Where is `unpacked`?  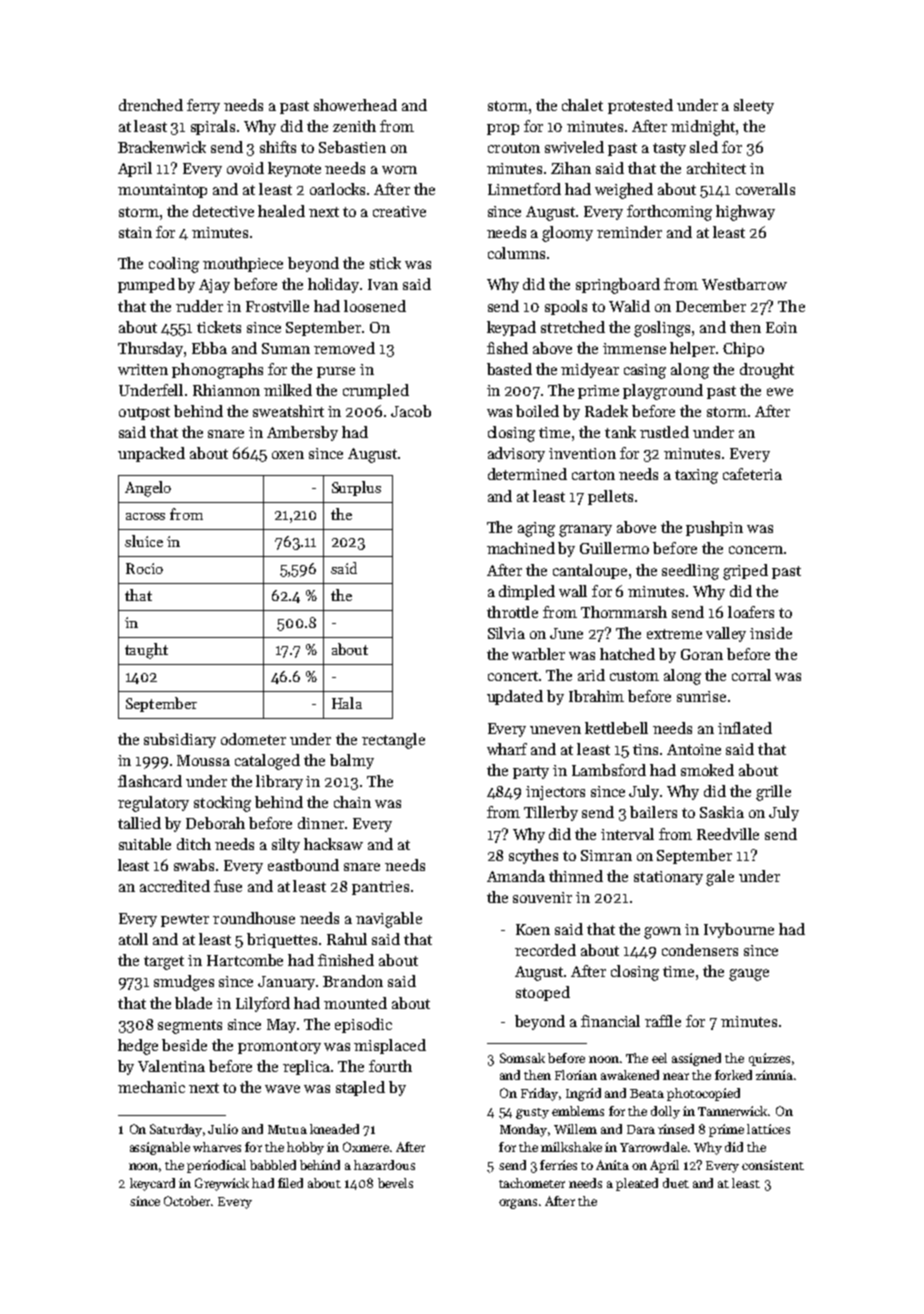 unpacked is located at coordinates (151, 454).
